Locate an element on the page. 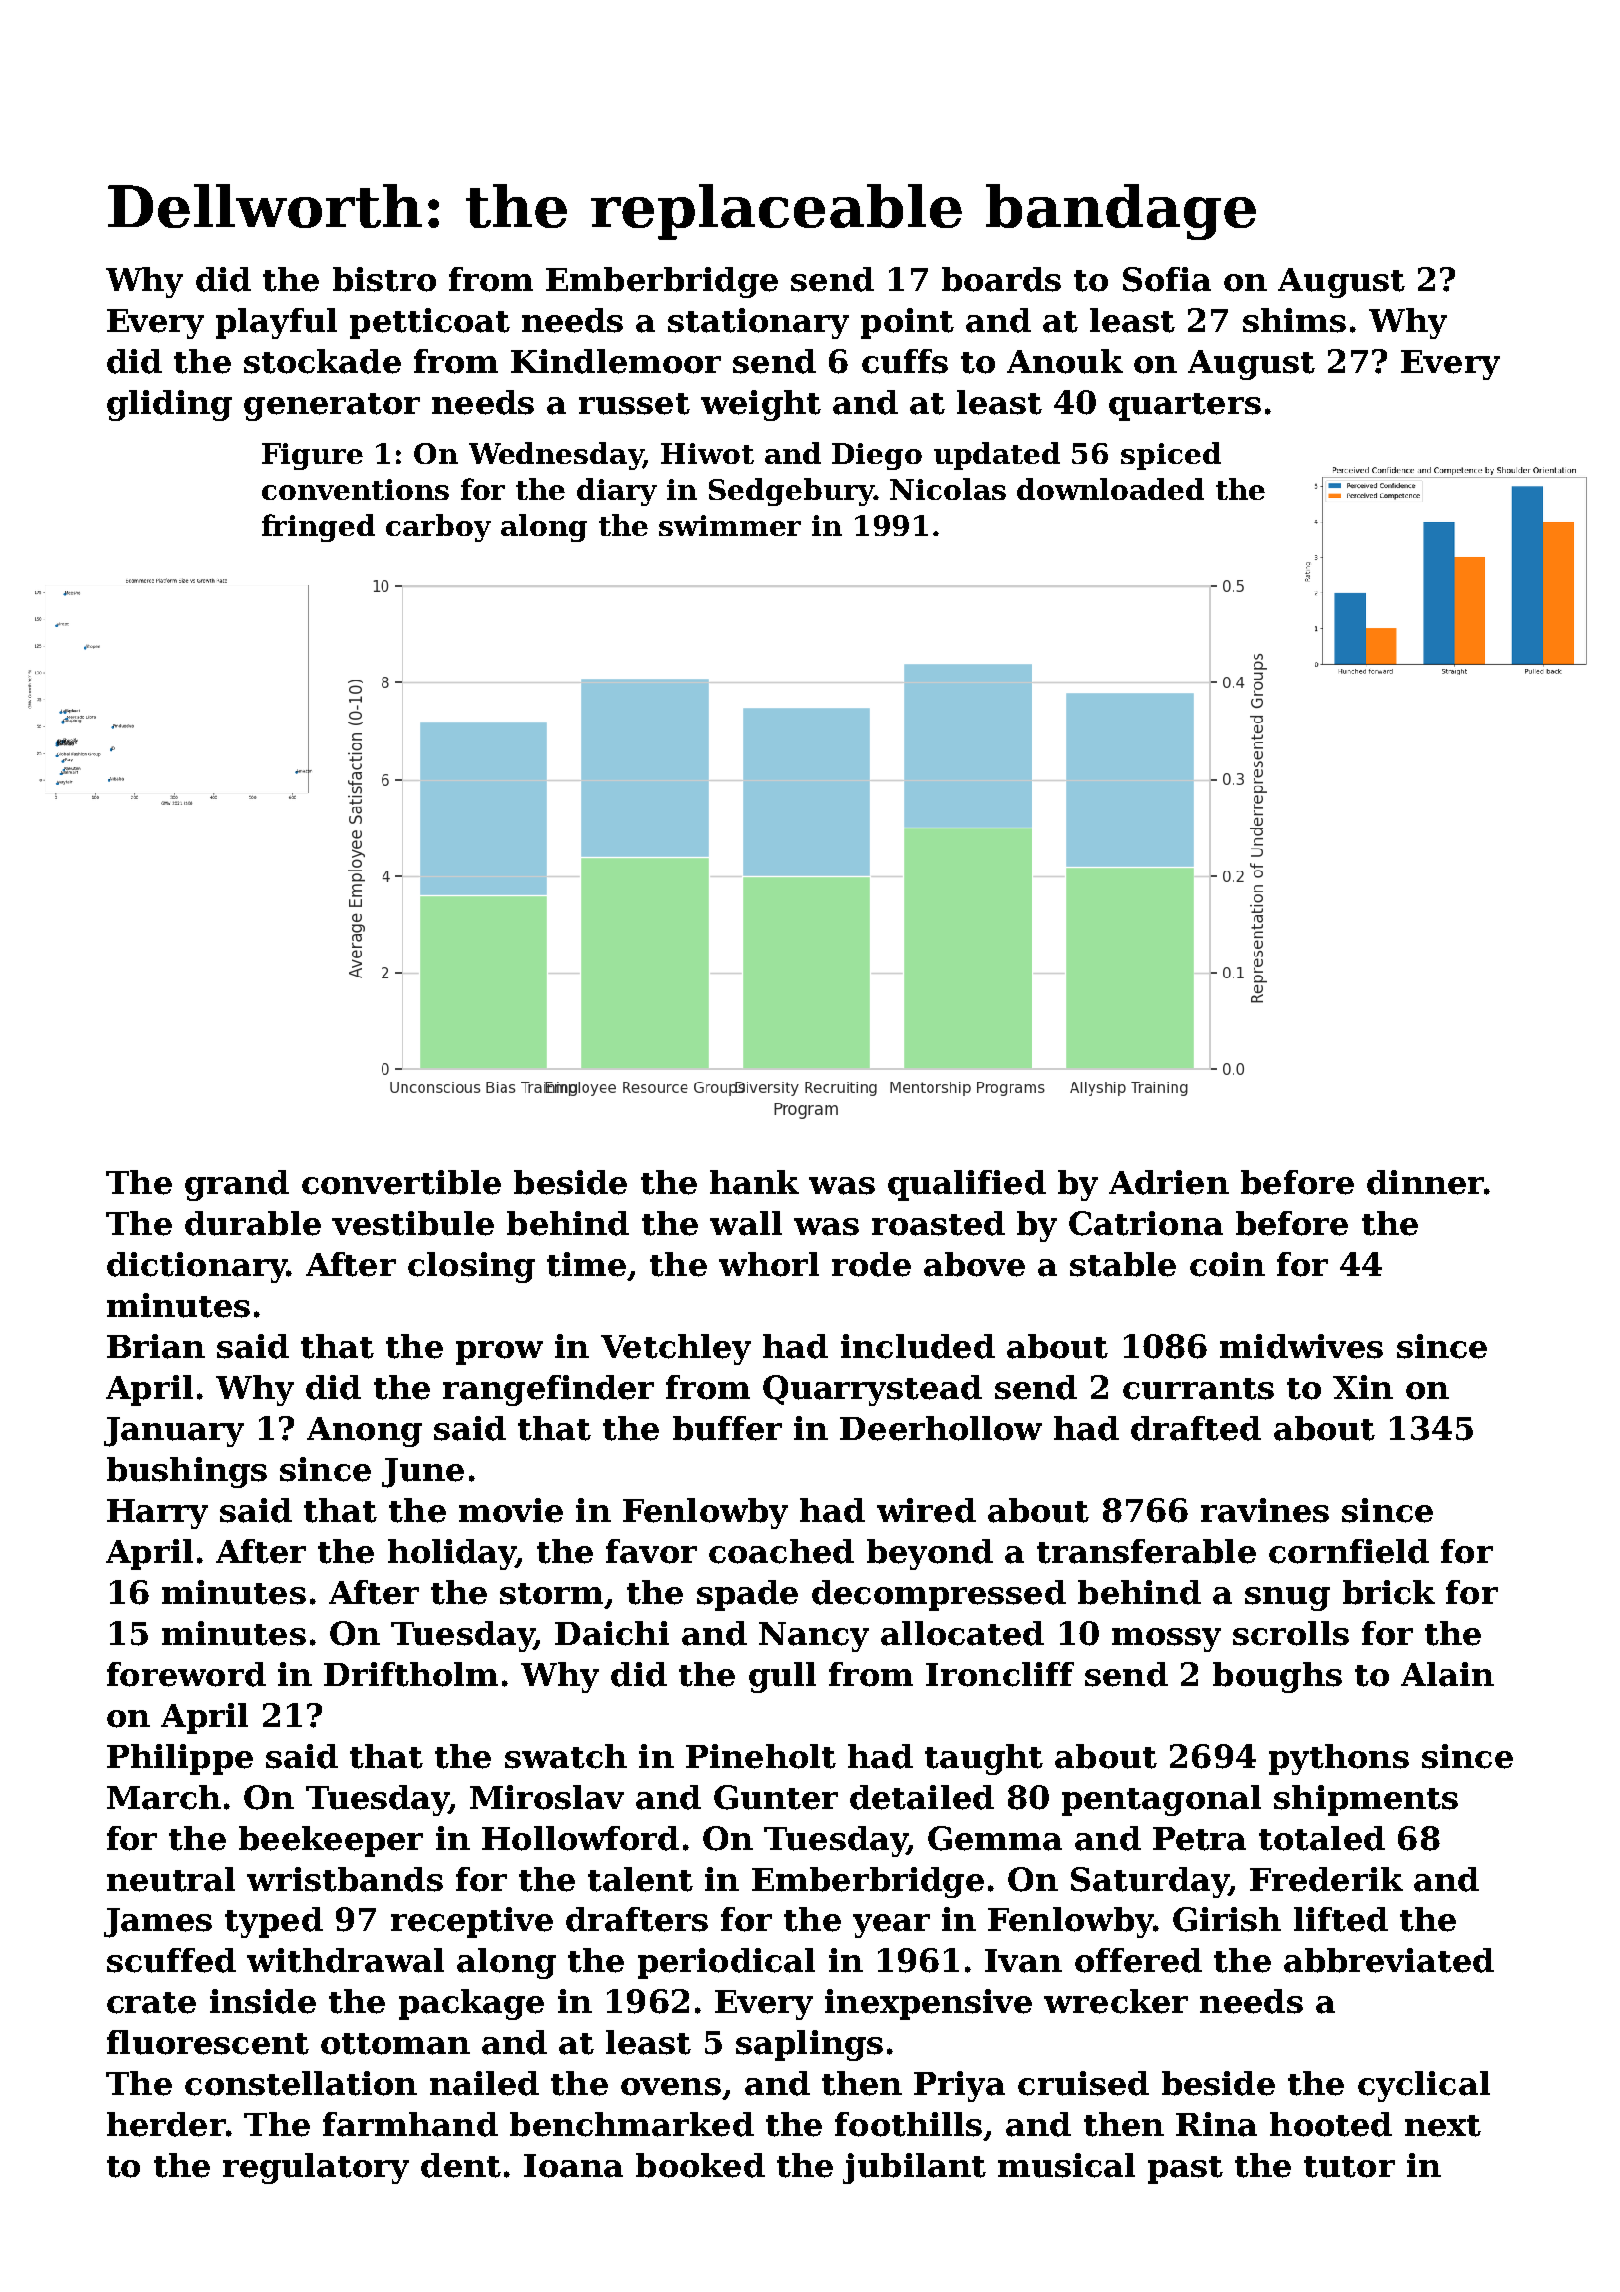  scuffed is located at coordinates (171, 1960).
